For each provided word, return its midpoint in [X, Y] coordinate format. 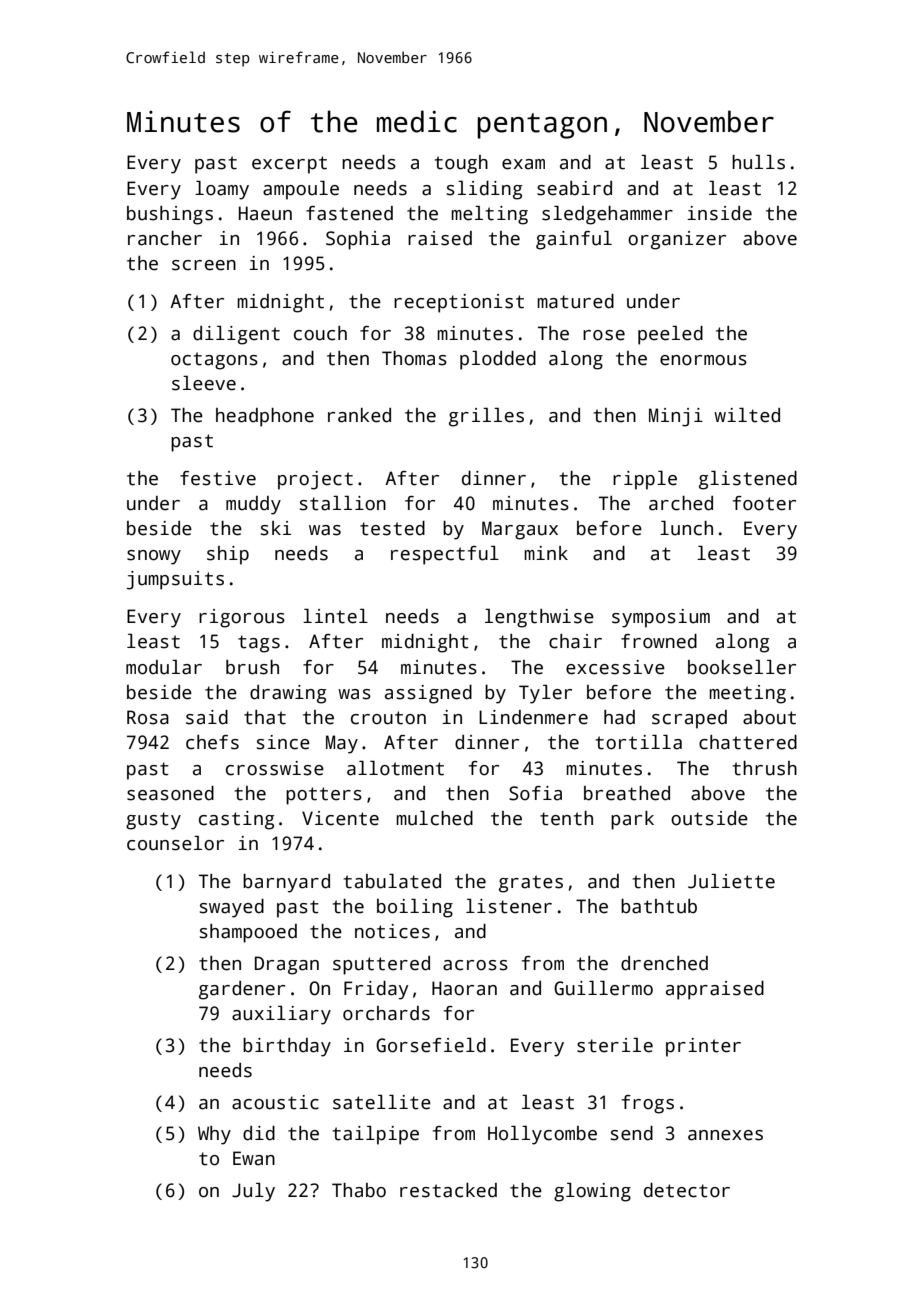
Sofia [535, 793]
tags [259, 644]
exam [523, 164]
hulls [758, 162]
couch [320, 333]
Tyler [545, 694]
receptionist [459, 303]
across [475, 965]
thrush [765, 768]
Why [214, 1135]
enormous [703, 360]
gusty [153, 821]
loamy [222, 190]
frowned [659, 641]
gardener [242, 990]
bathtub [659, 906]
